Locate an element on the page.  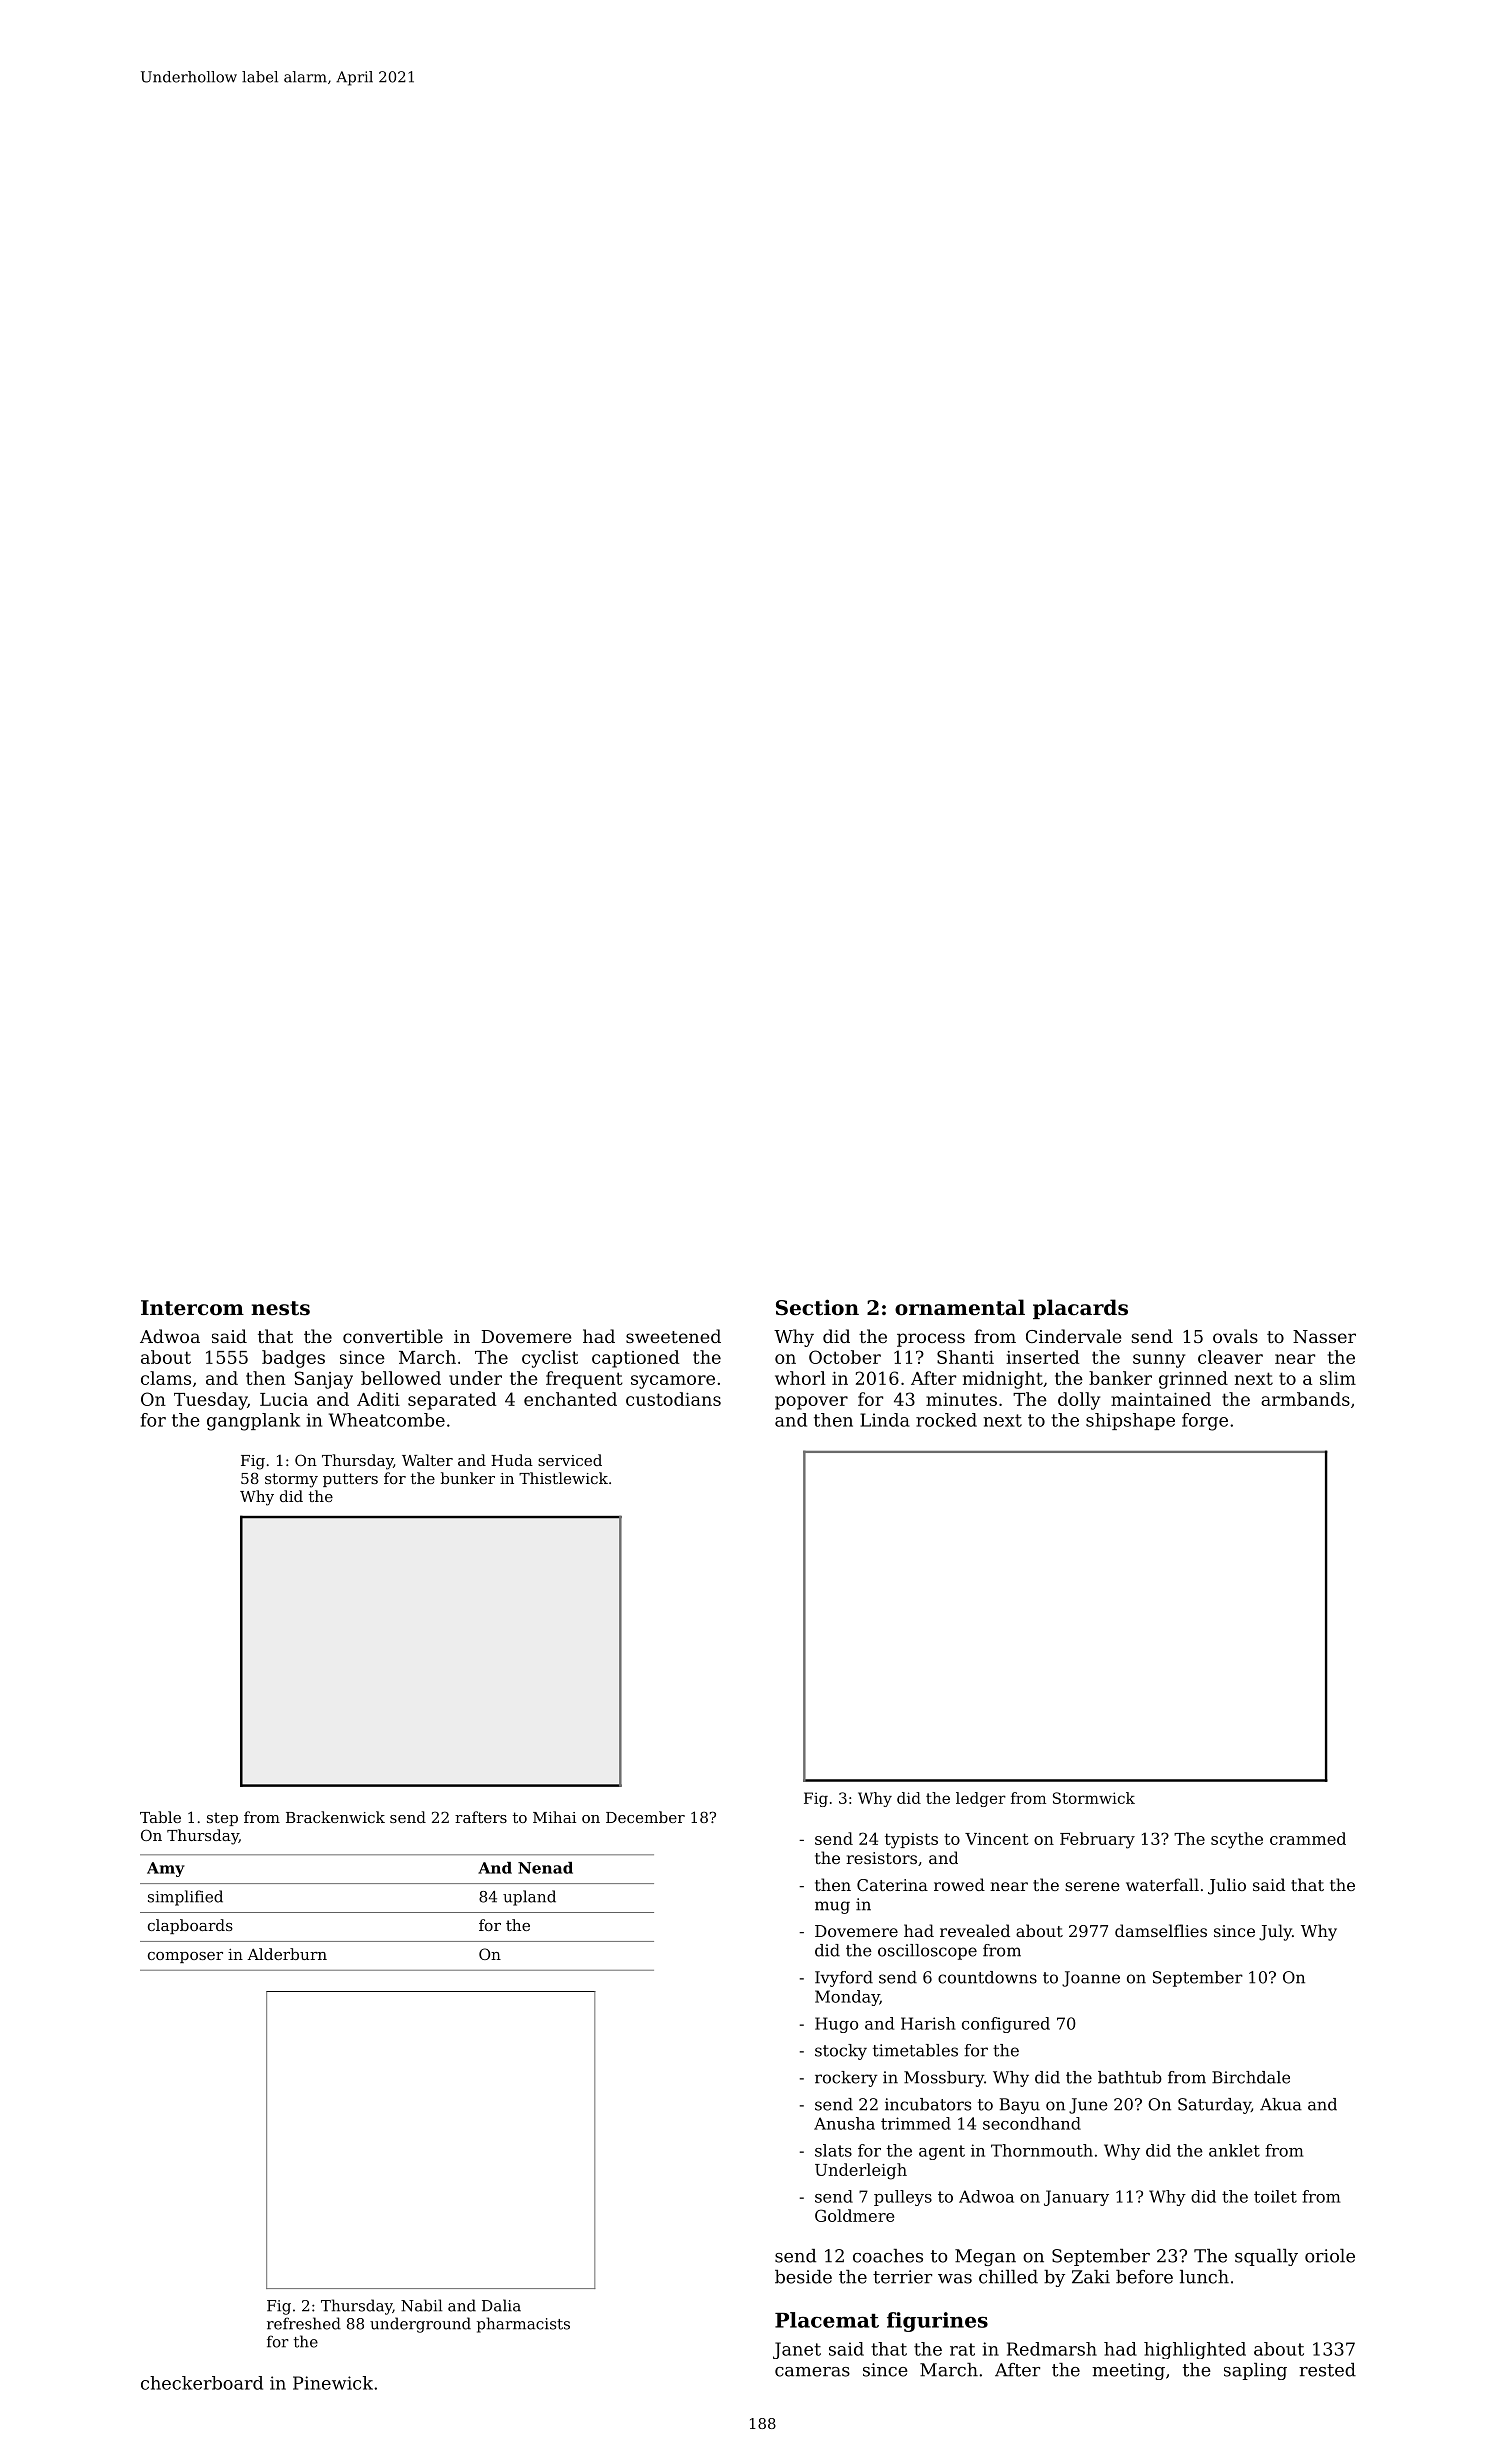
Stormwick is located at coordinates (1094, 1798).
